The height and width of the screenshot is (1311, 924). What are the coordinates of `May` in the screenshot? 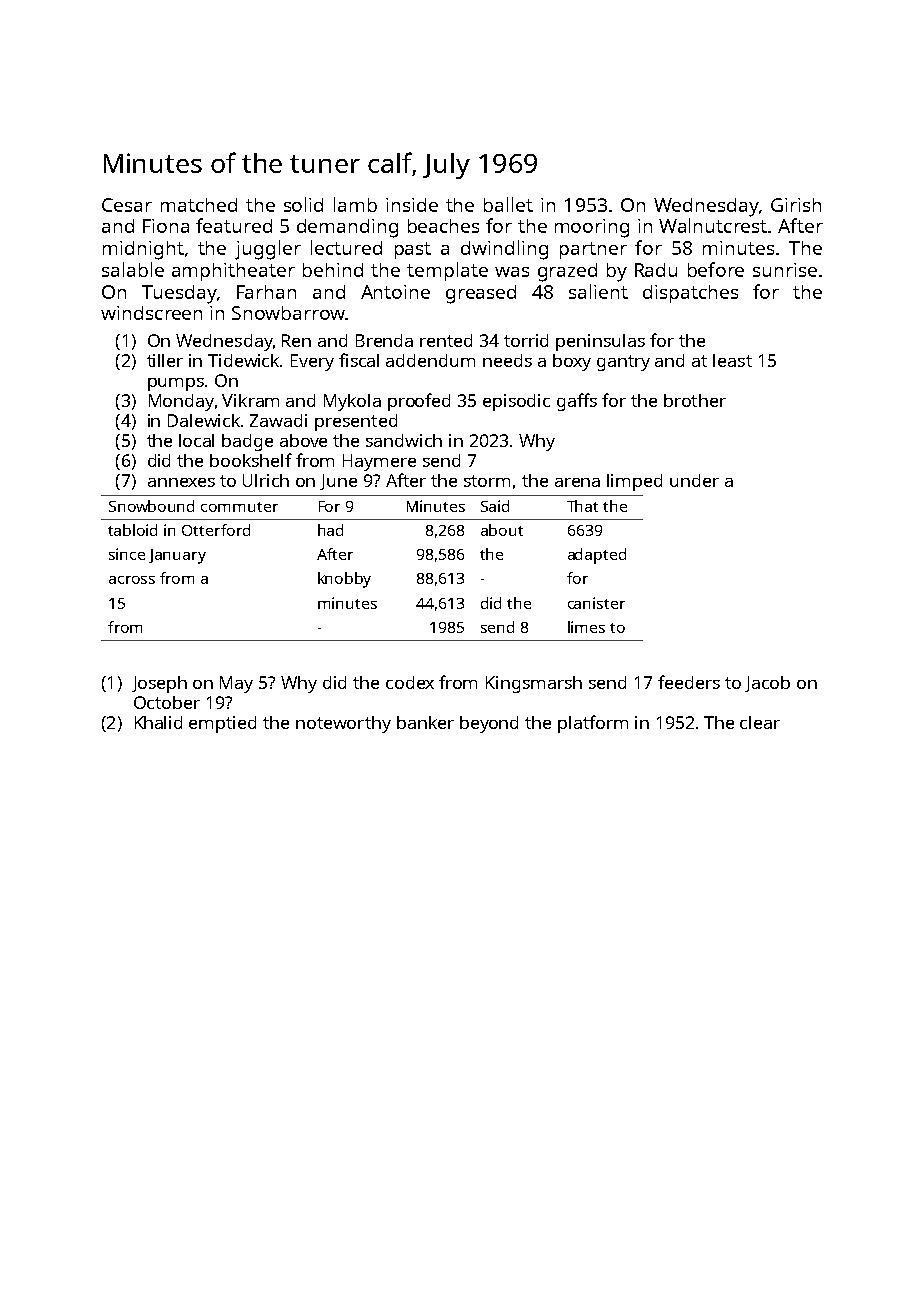 It's located at (236, 684).
